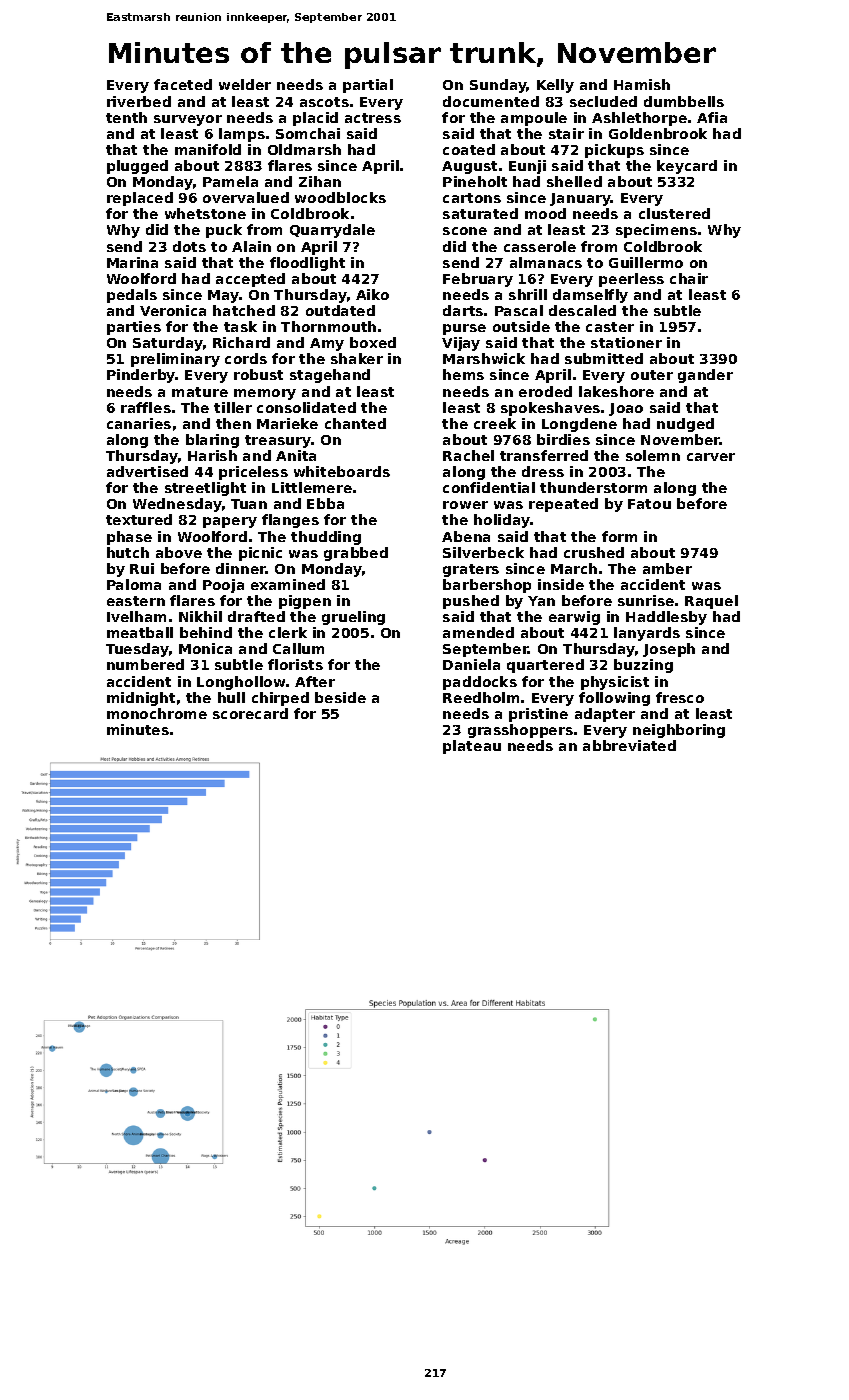 This document has height=1400, width=849. What do you see at coordinates (241, 683) in the document?
I see `Longhollow` at bounding box center [241, 683].
